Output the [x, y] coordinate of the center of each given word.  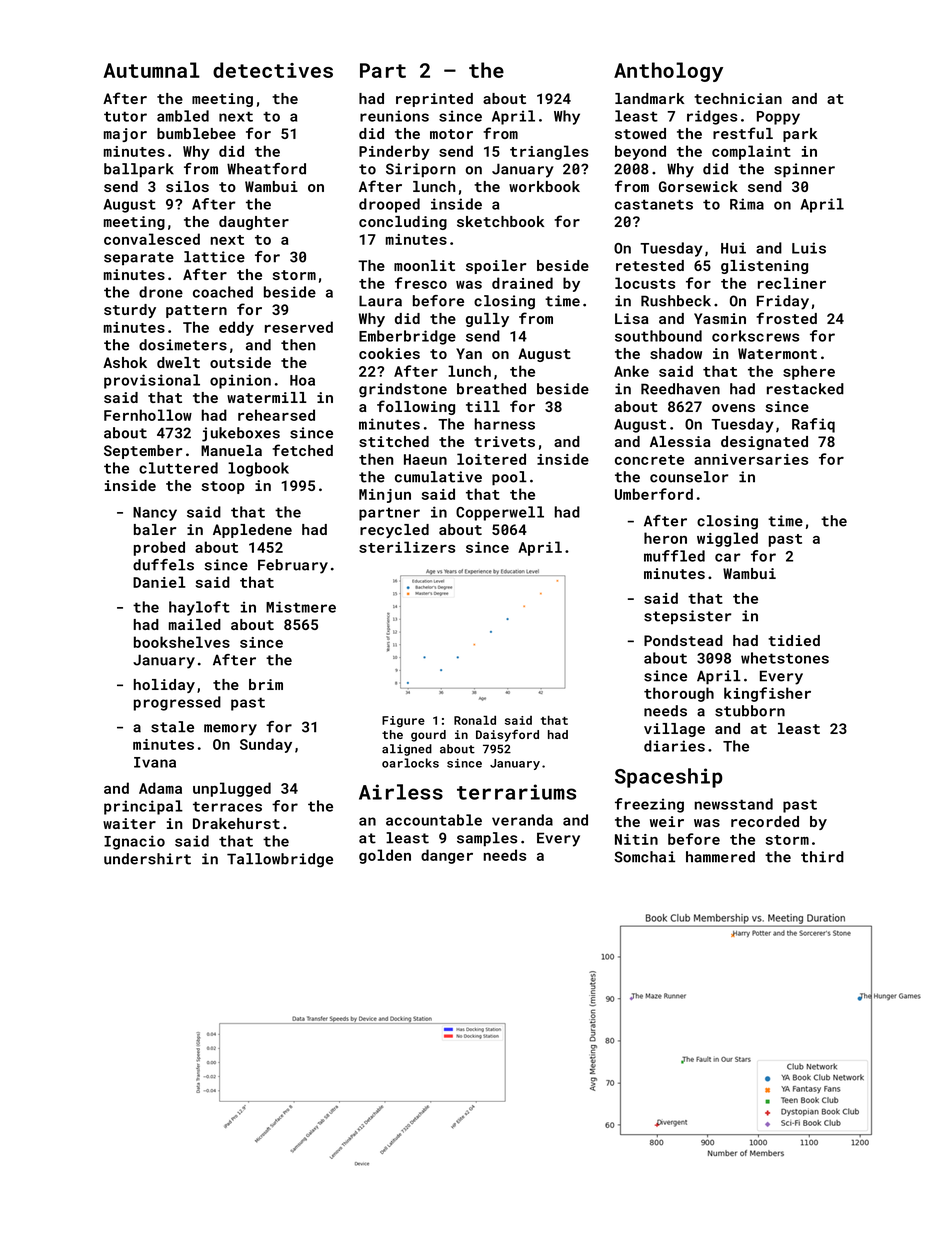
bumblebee [196, 133]
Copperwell [500, 513]
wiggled [727, 539]
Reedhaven [680, 389]
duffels [163, 565]
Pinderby [394, 152]
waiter [129, 823]
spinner [804, 170]
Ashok [125, 362]
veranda [522, 820]
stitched [394, 441]
